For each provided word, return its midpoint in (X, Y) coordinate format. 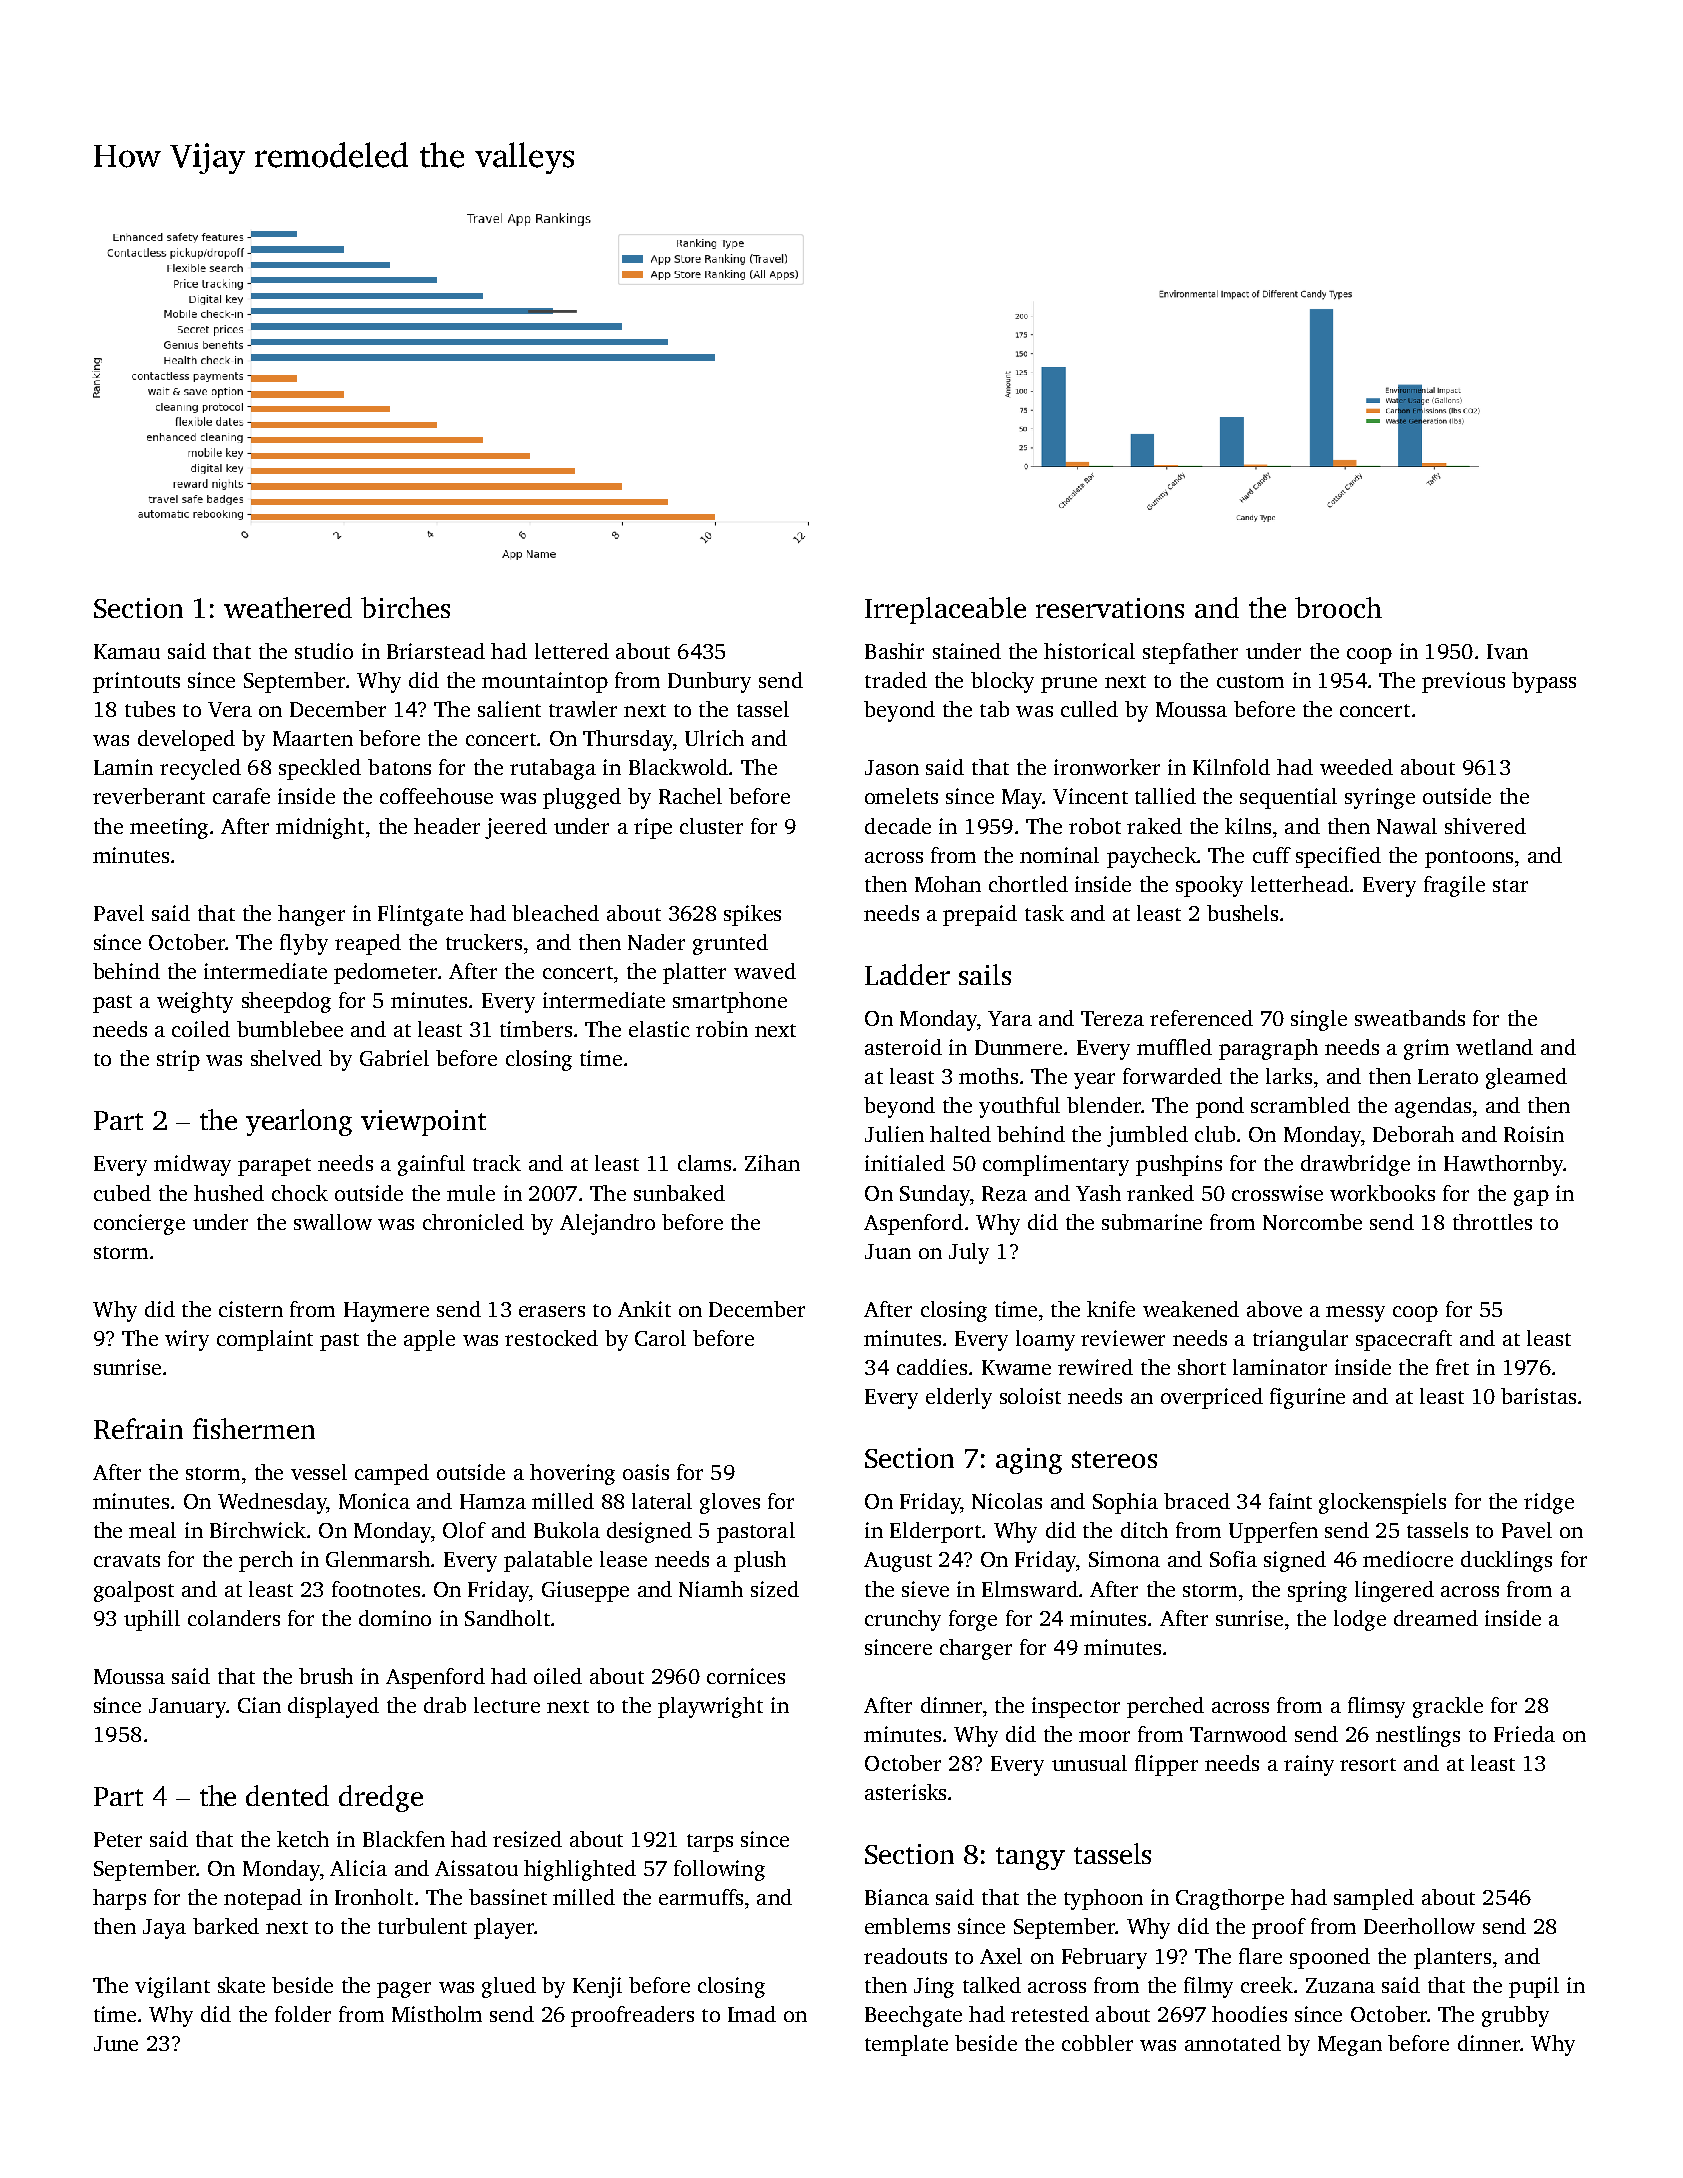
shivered (1485, 826)
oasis (646, 1472)
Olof (464, 1530)
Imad (752, 2014)
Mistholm (437, 2014)
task (1044, 913)
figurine (1307, 1398)
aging (1029, 1461)
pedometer (385, 973)
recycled (200, 769)
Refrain (138, 1428)
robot (1095, 826)
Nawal (1407, 826)
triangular (1300, 1340)
